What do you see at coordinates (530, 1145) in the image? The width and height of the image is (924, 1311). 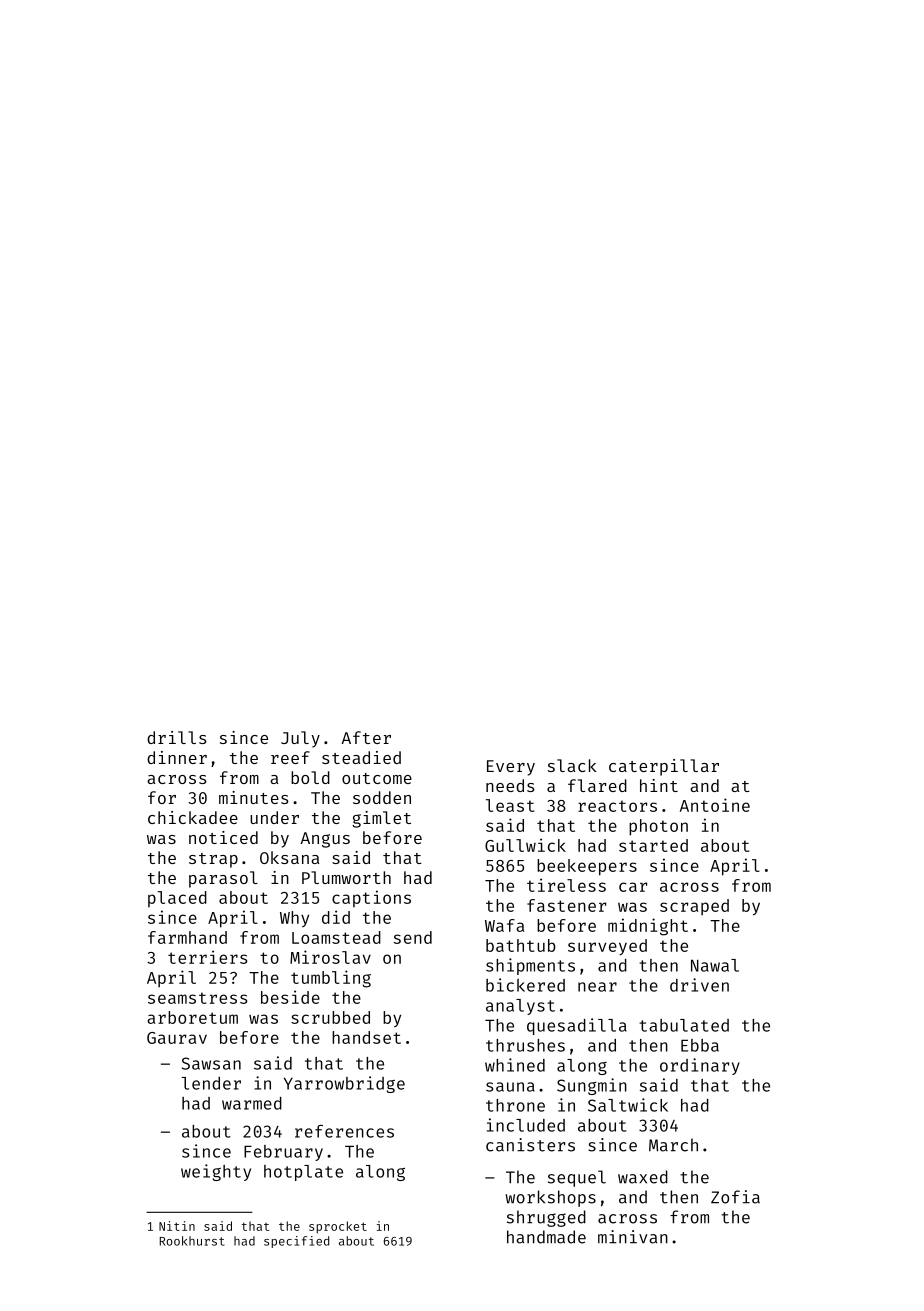 I see `canisters` at bounding box center [530, 1145].
